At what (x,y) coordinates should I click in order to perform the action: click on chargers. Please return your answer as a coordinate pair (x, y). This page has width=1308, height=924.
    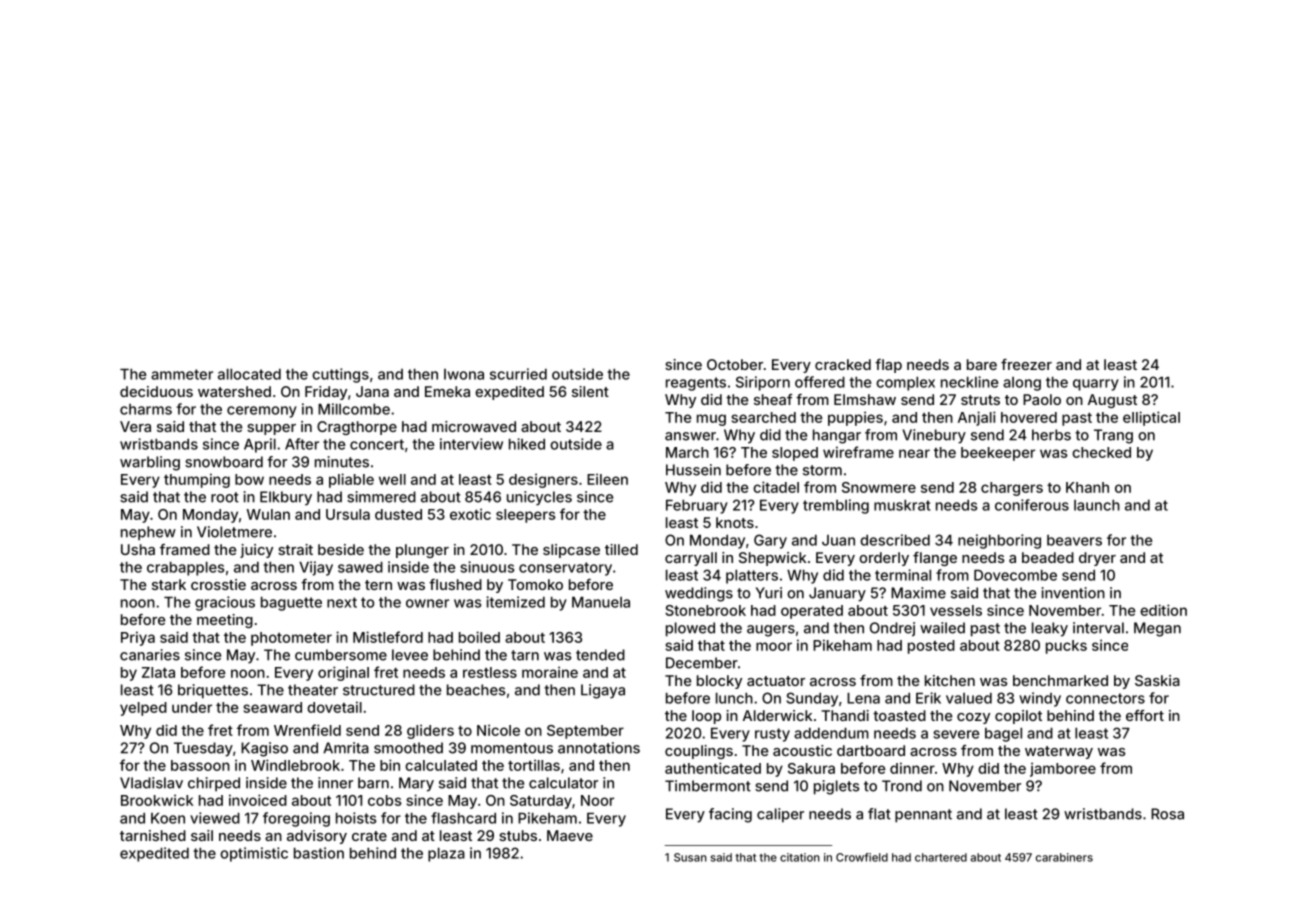
    Looking at the image, I should click on (1012, 489).
